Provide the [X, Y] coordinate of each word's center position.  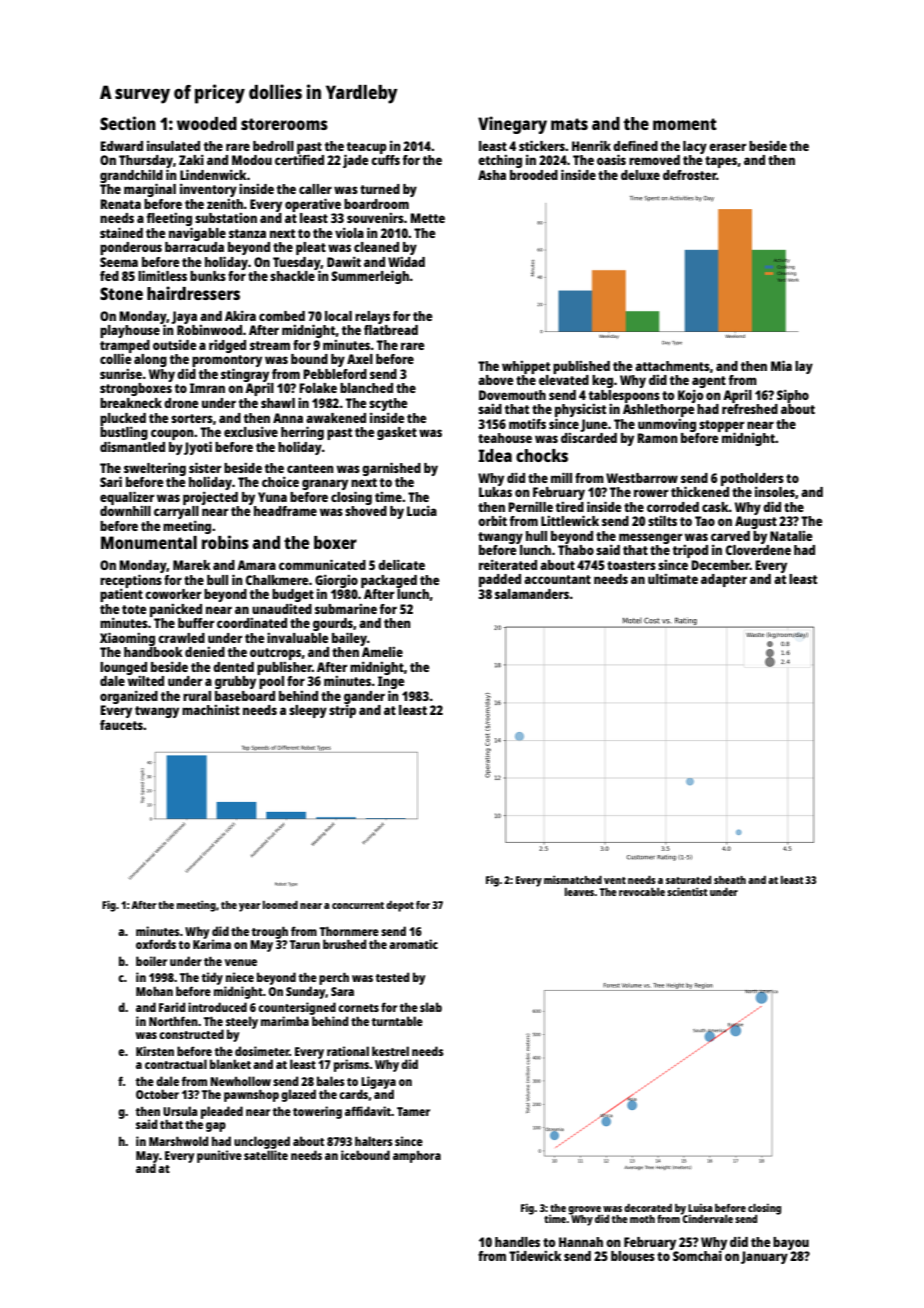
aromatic [413, 944]
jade [355, 161]
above [495, 380]
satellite [266, 1155]
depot [400, 906]
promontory [227, 361]
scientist [687, 891]
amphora [417, 1157]
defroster [690, 175]
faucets [121, 725]
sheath [730, 880]
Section [128, 123]
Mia [781, 365]
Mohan [154, 991]
